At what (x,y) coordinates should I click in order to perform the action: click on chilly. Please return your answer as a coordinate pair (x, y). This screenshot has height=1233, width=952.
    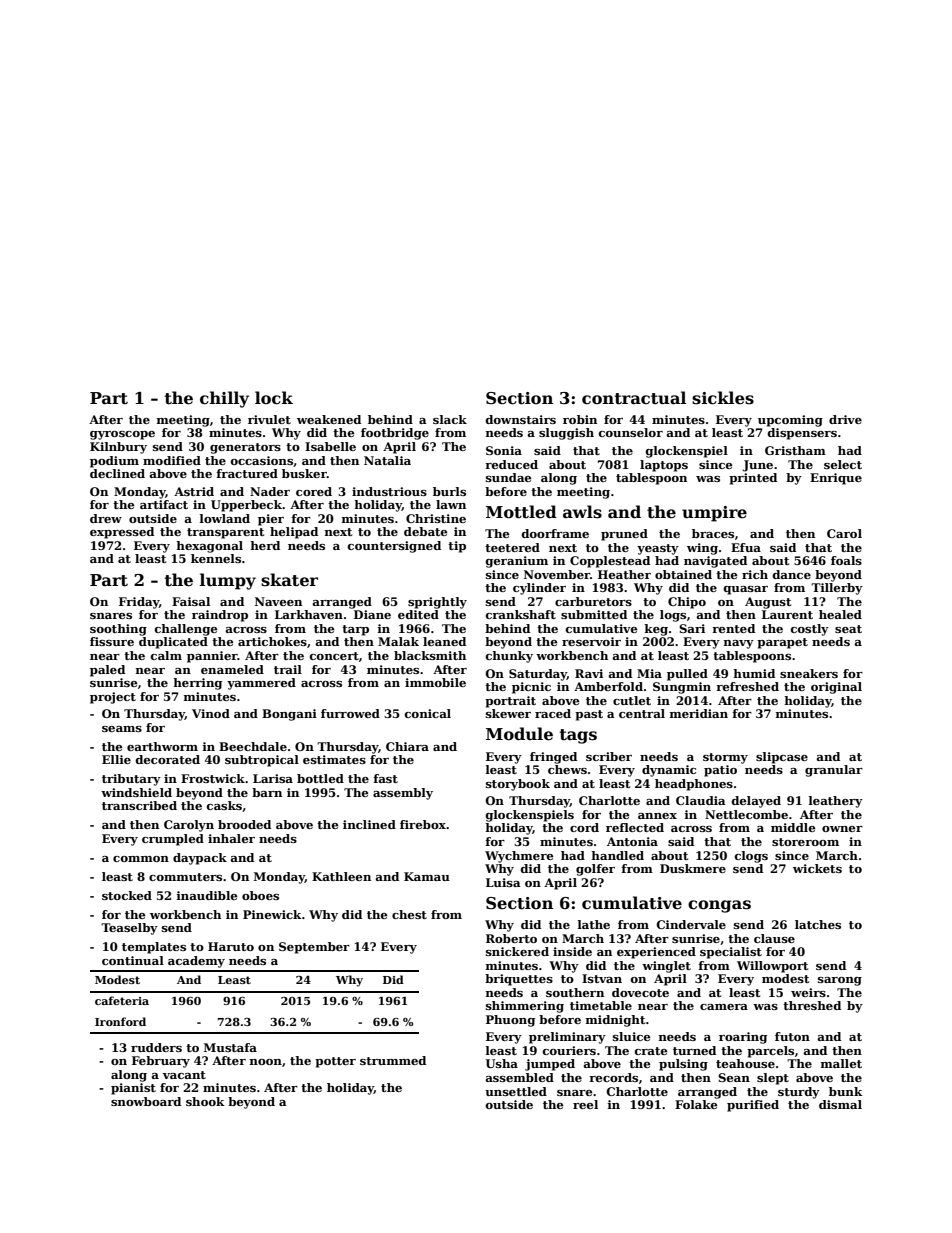
    Looking at the image, I should click on (224, 399).
